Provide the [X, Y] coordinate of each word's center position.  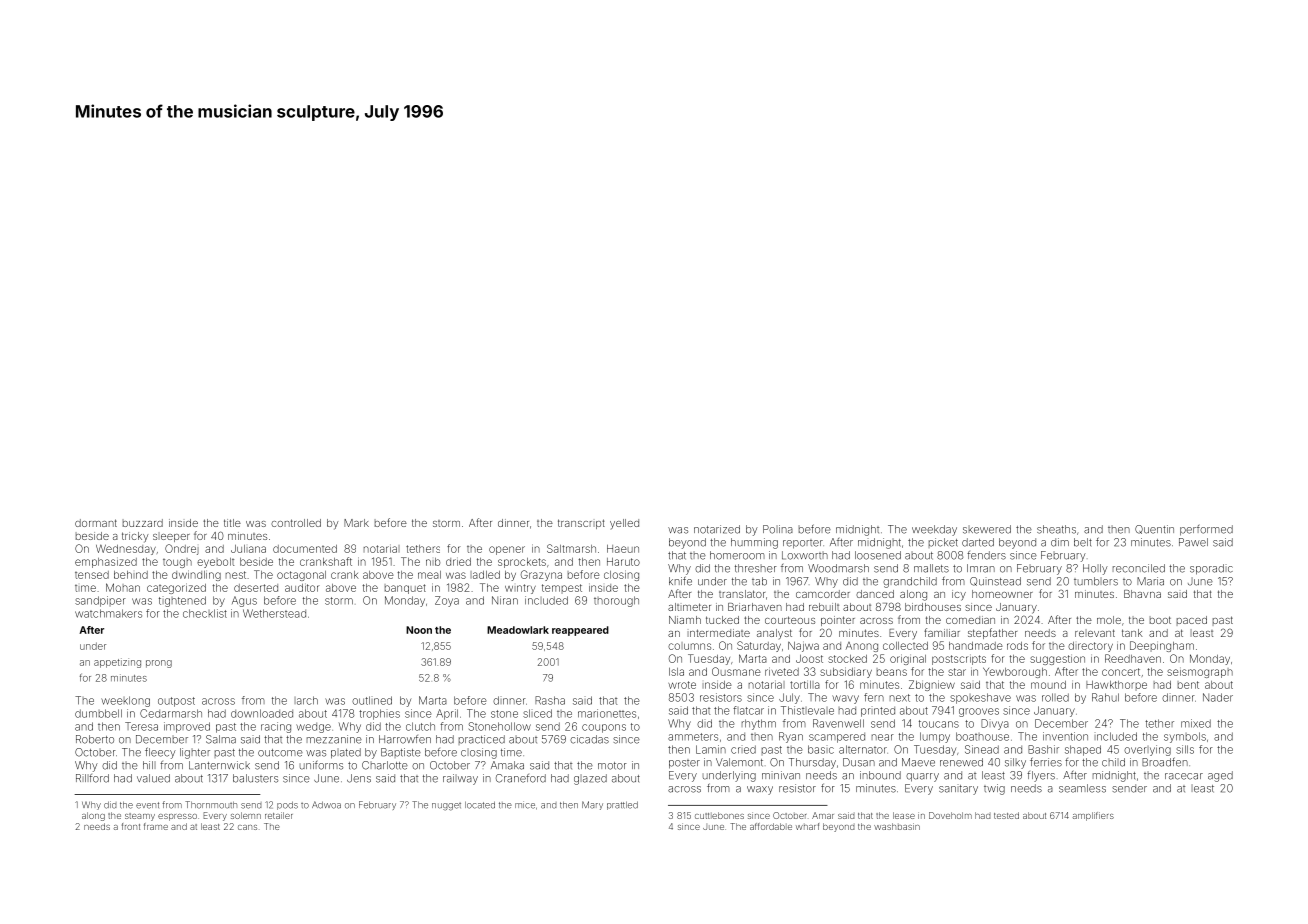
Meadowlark [518, 630]
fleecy [160, 753]
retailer [279, 815]
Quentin [1154, 529]
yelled [624, 524]
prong [159, 664]
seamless [1082, 788]
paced [1192, 621]
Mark [356, 523]
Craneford [521, 778]
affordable [771, 826]
